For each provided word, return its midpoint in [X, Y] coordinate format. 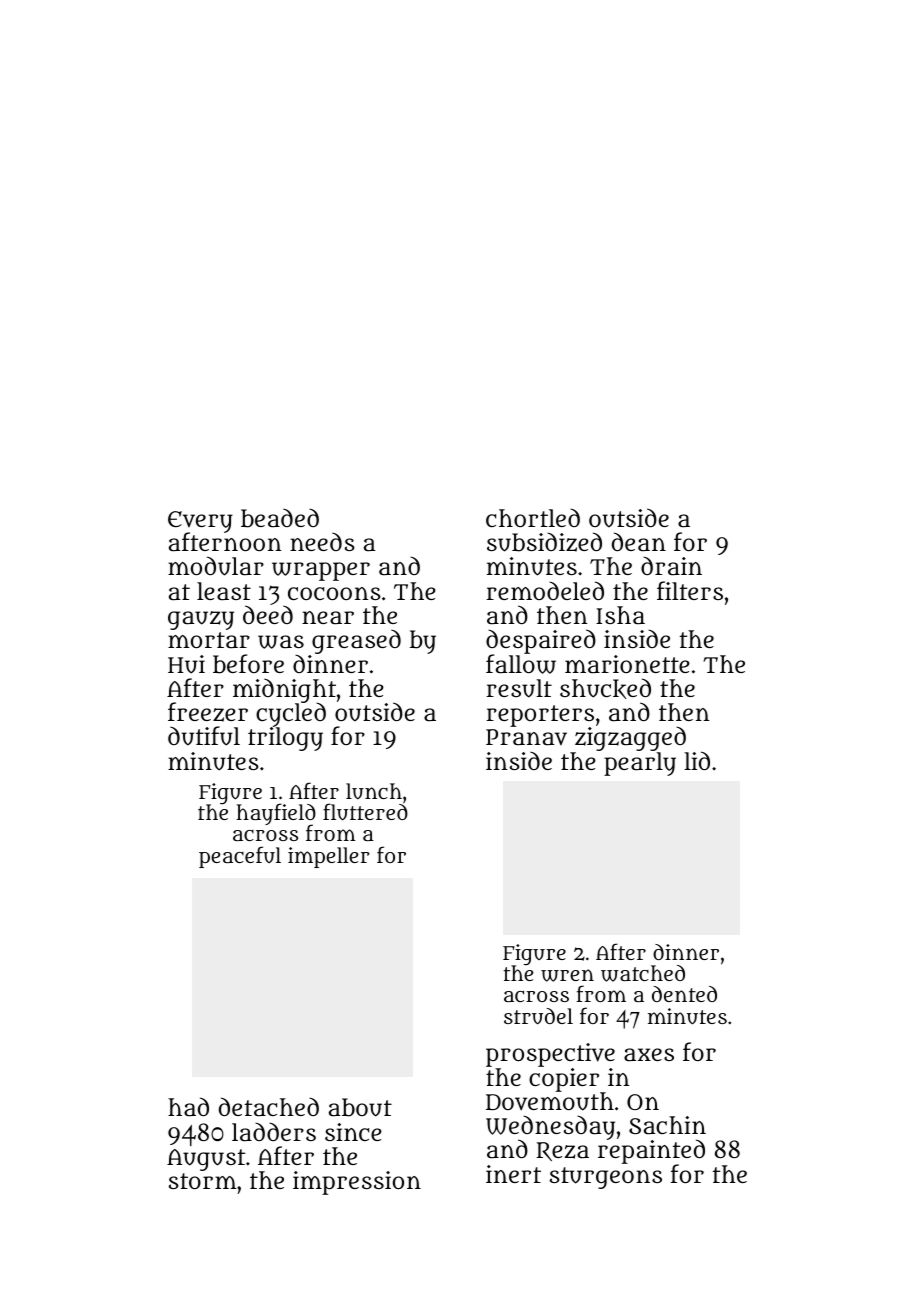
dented [684, 994]
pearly [640, 764]
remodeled [545, 590]
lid [697, 760]
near [328, 617]
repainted [651, 1152]
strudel [538, 1016]
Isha [620, 615]
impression [357, 1183]
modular [216, 566]
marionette [627, 664]
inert [513, 1174]
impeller [329, 857]
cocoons [334, 593]
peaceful [240, 857]
